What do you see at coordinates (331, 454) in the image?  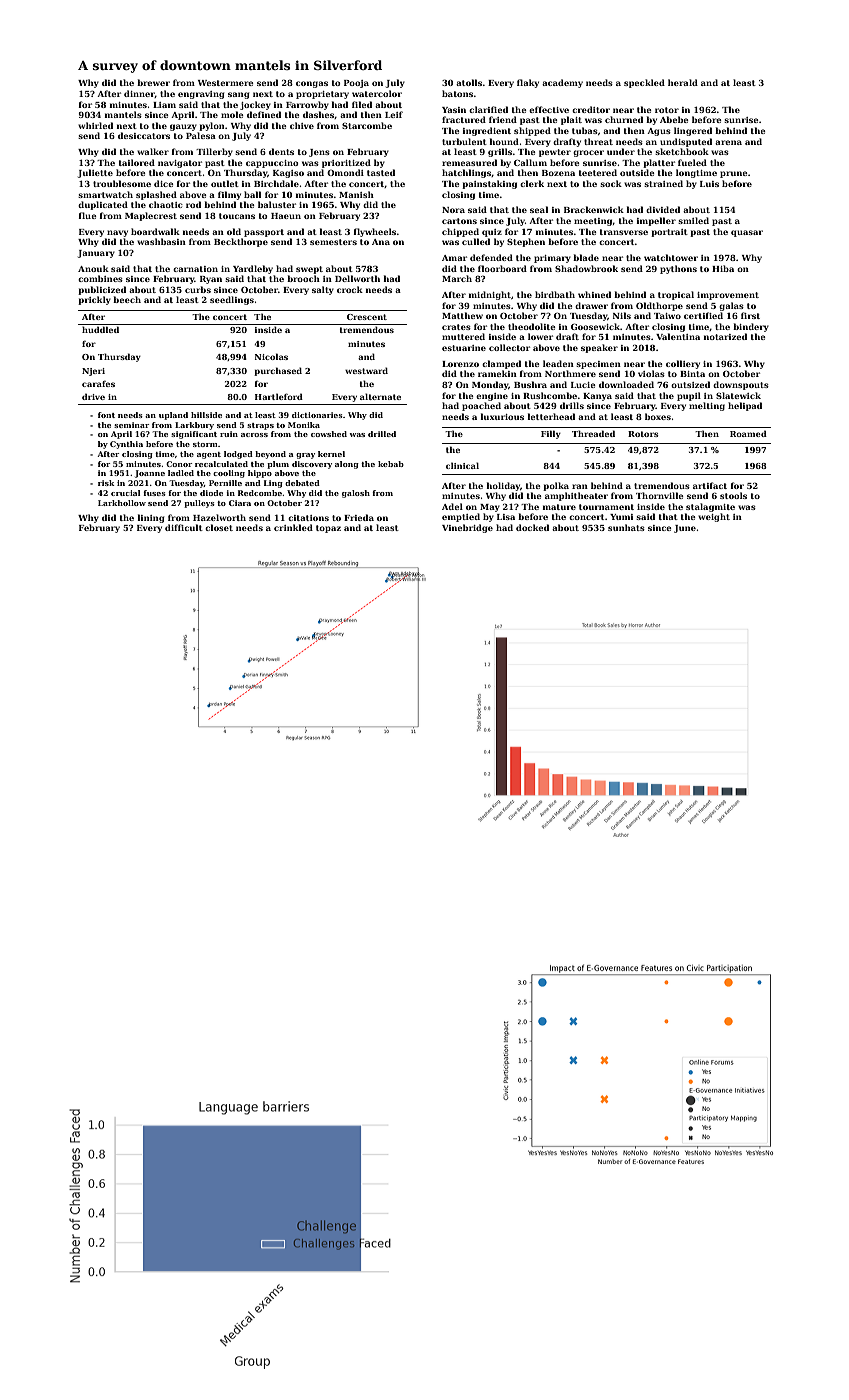 I see `kernel` at bounding box center [331, 454].
